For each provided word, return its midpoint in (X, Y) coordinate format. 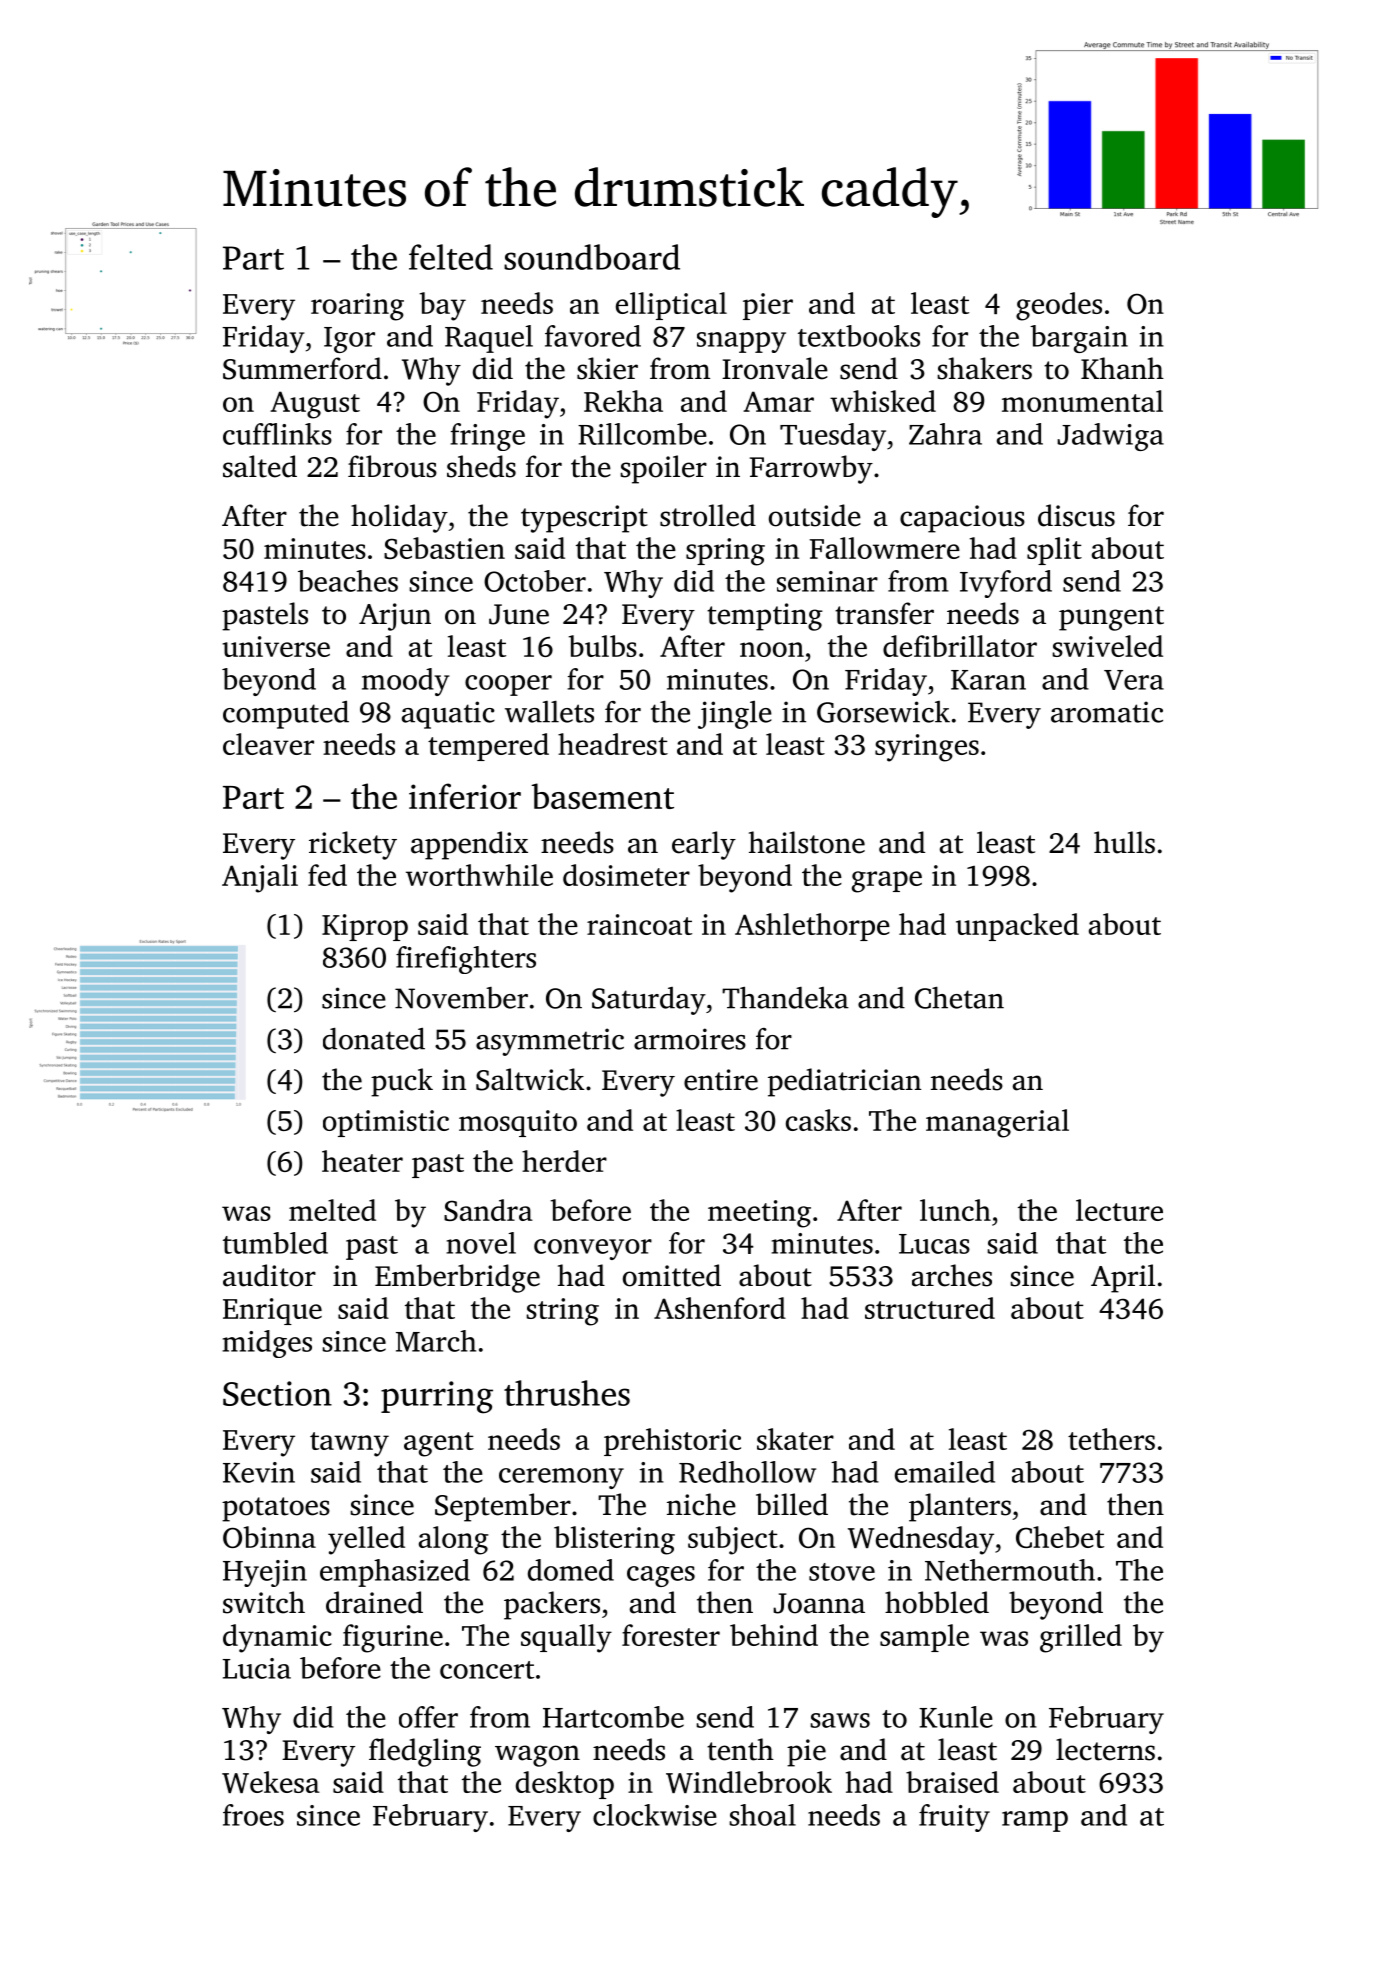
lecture (1119, 1210)
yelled (366, 1540)
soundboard (592, 257)
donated (374, 1038)
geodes (1059, 306)
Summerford (302, 368)
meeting (759, 1214)
